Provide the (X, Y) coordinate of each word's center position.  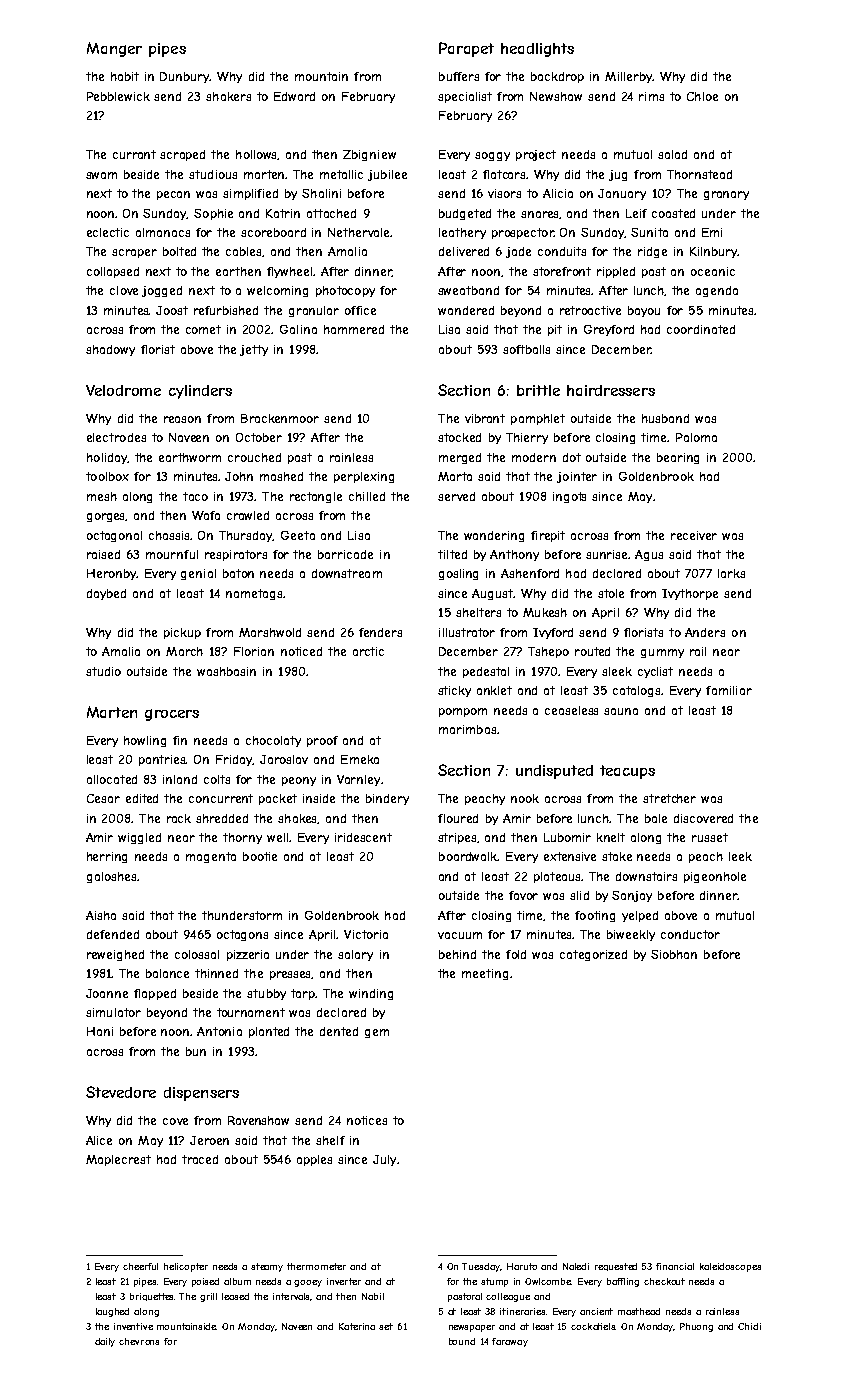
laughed (112, 1312)
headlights (537, 50)
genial (198, 574)
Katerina (357, 1326)
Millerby (629, 77)
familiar (729, 690)
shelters (478, 612)
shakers (228, 96)
